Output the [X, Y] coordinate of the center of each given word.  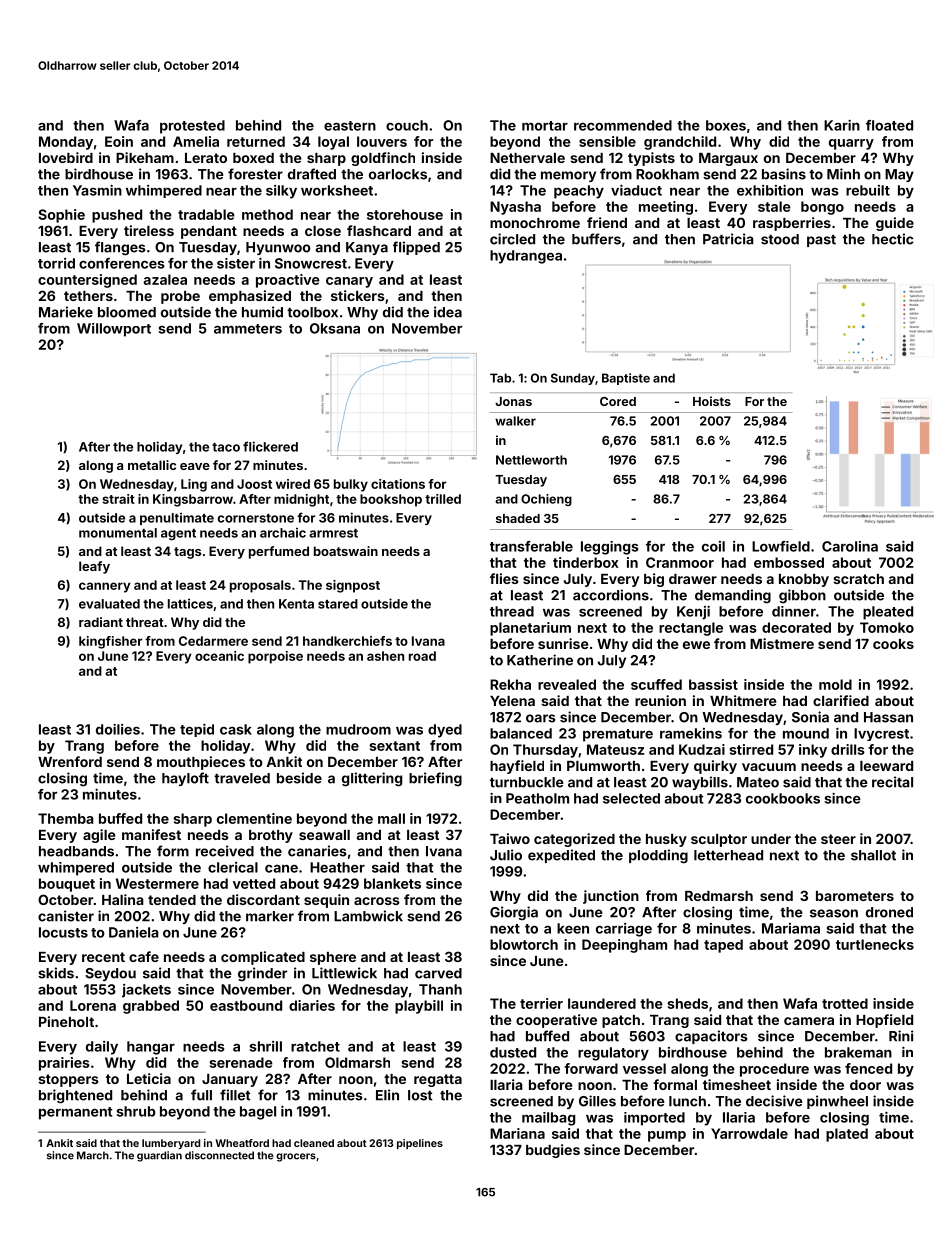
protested [192, 127]
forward [591, 1068]
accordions [611, 595]
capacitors [711, 1037]
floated [889, 125]
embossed [789, 562]
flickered [270, 446]
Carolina [850, 546]
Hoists [712, 401]
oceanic [219, 656]
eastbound [246, 1005]
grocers [296, 1157]
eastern [350, 126]
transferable [531, 546]
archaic [283, 533]
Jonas [513, 401]
